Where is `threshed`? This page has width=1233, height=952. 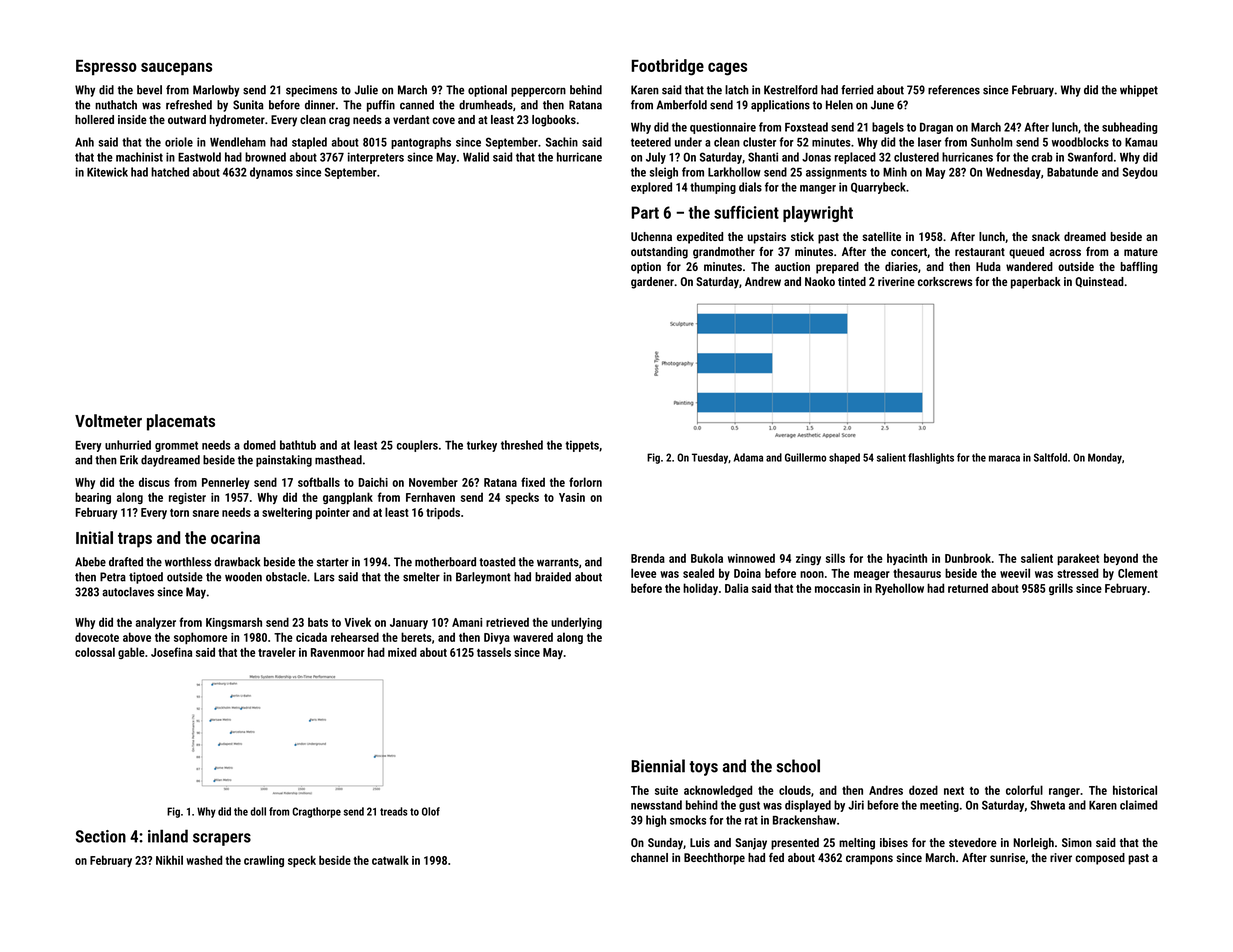 threshed is located at coordinates (522, 445).
